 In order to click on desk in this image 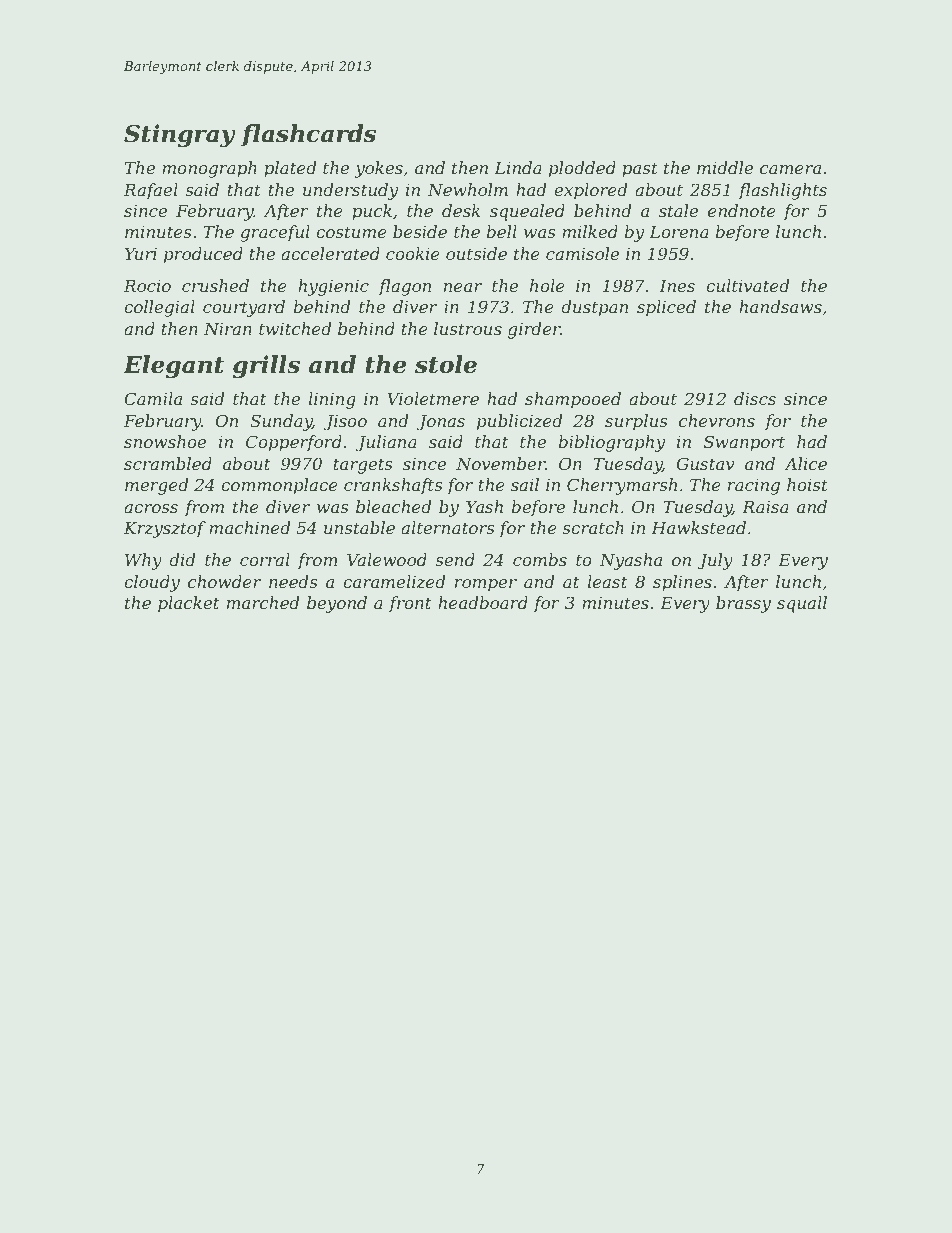, I will do `click(461, 210)`.
